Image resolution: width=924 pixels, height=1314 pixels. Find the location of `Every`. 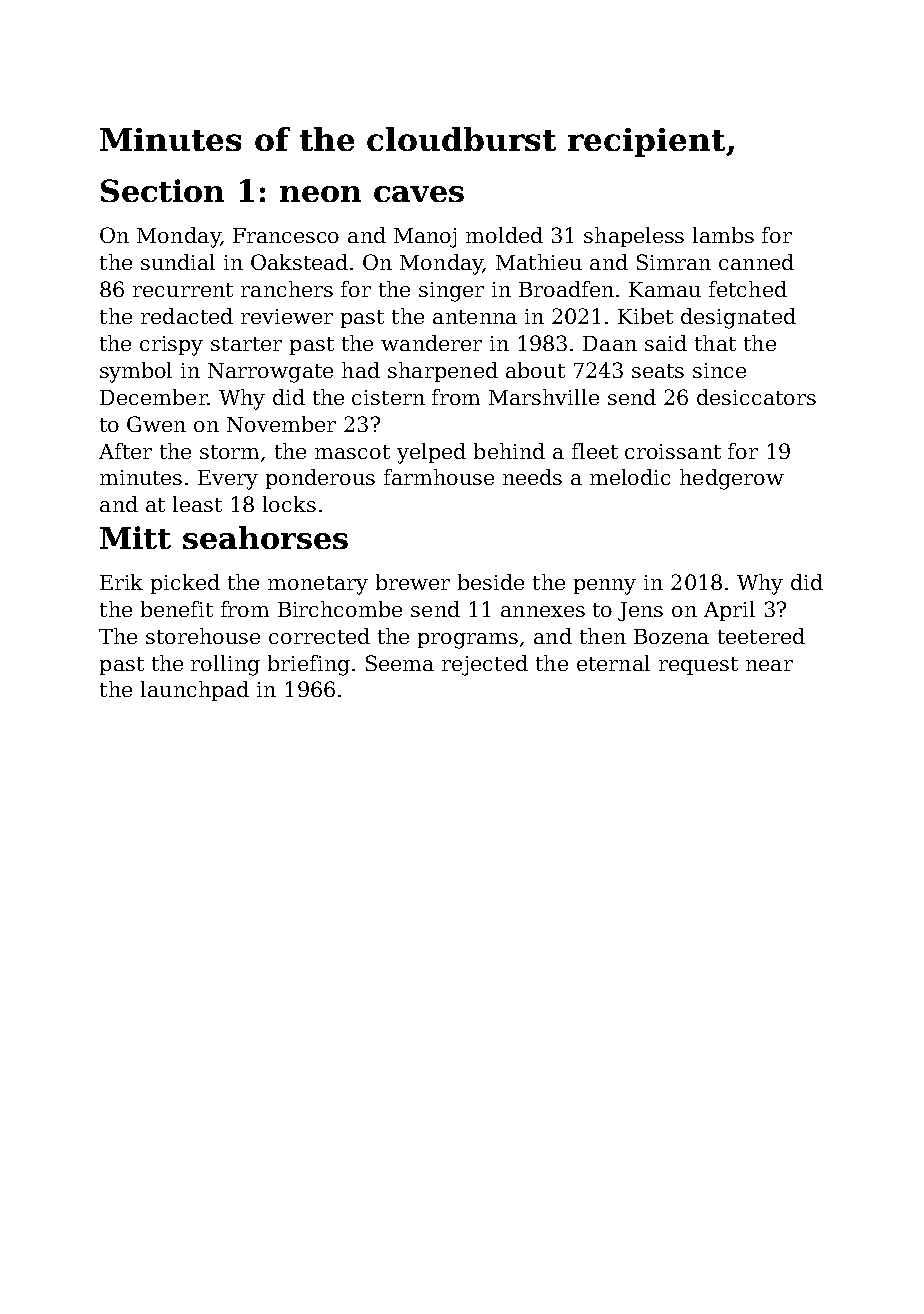

Every is located at coordinates (228, 480).
